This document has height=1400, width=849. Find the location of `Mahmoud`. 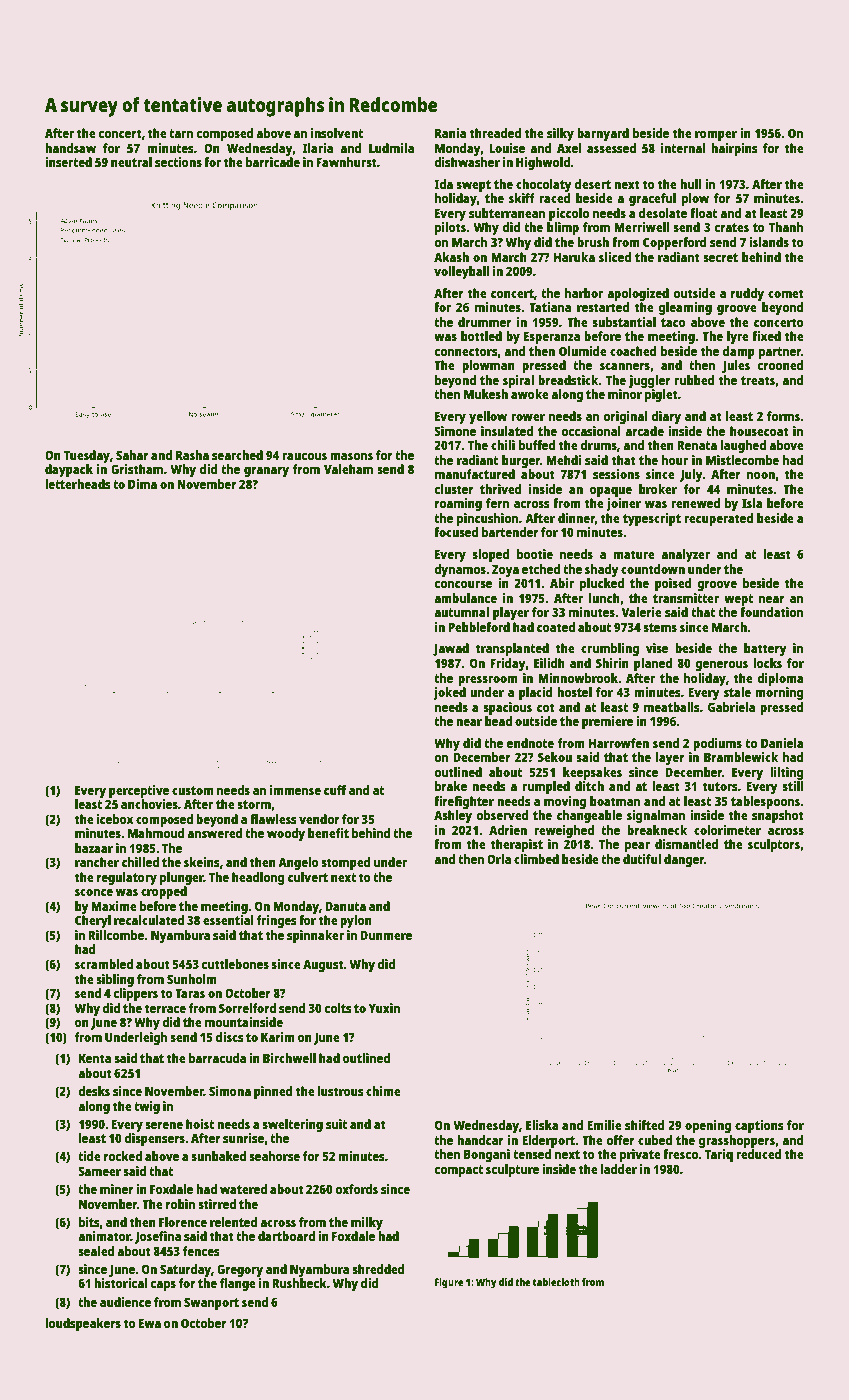

Mahmoud is located at coordinates (156, 833).
